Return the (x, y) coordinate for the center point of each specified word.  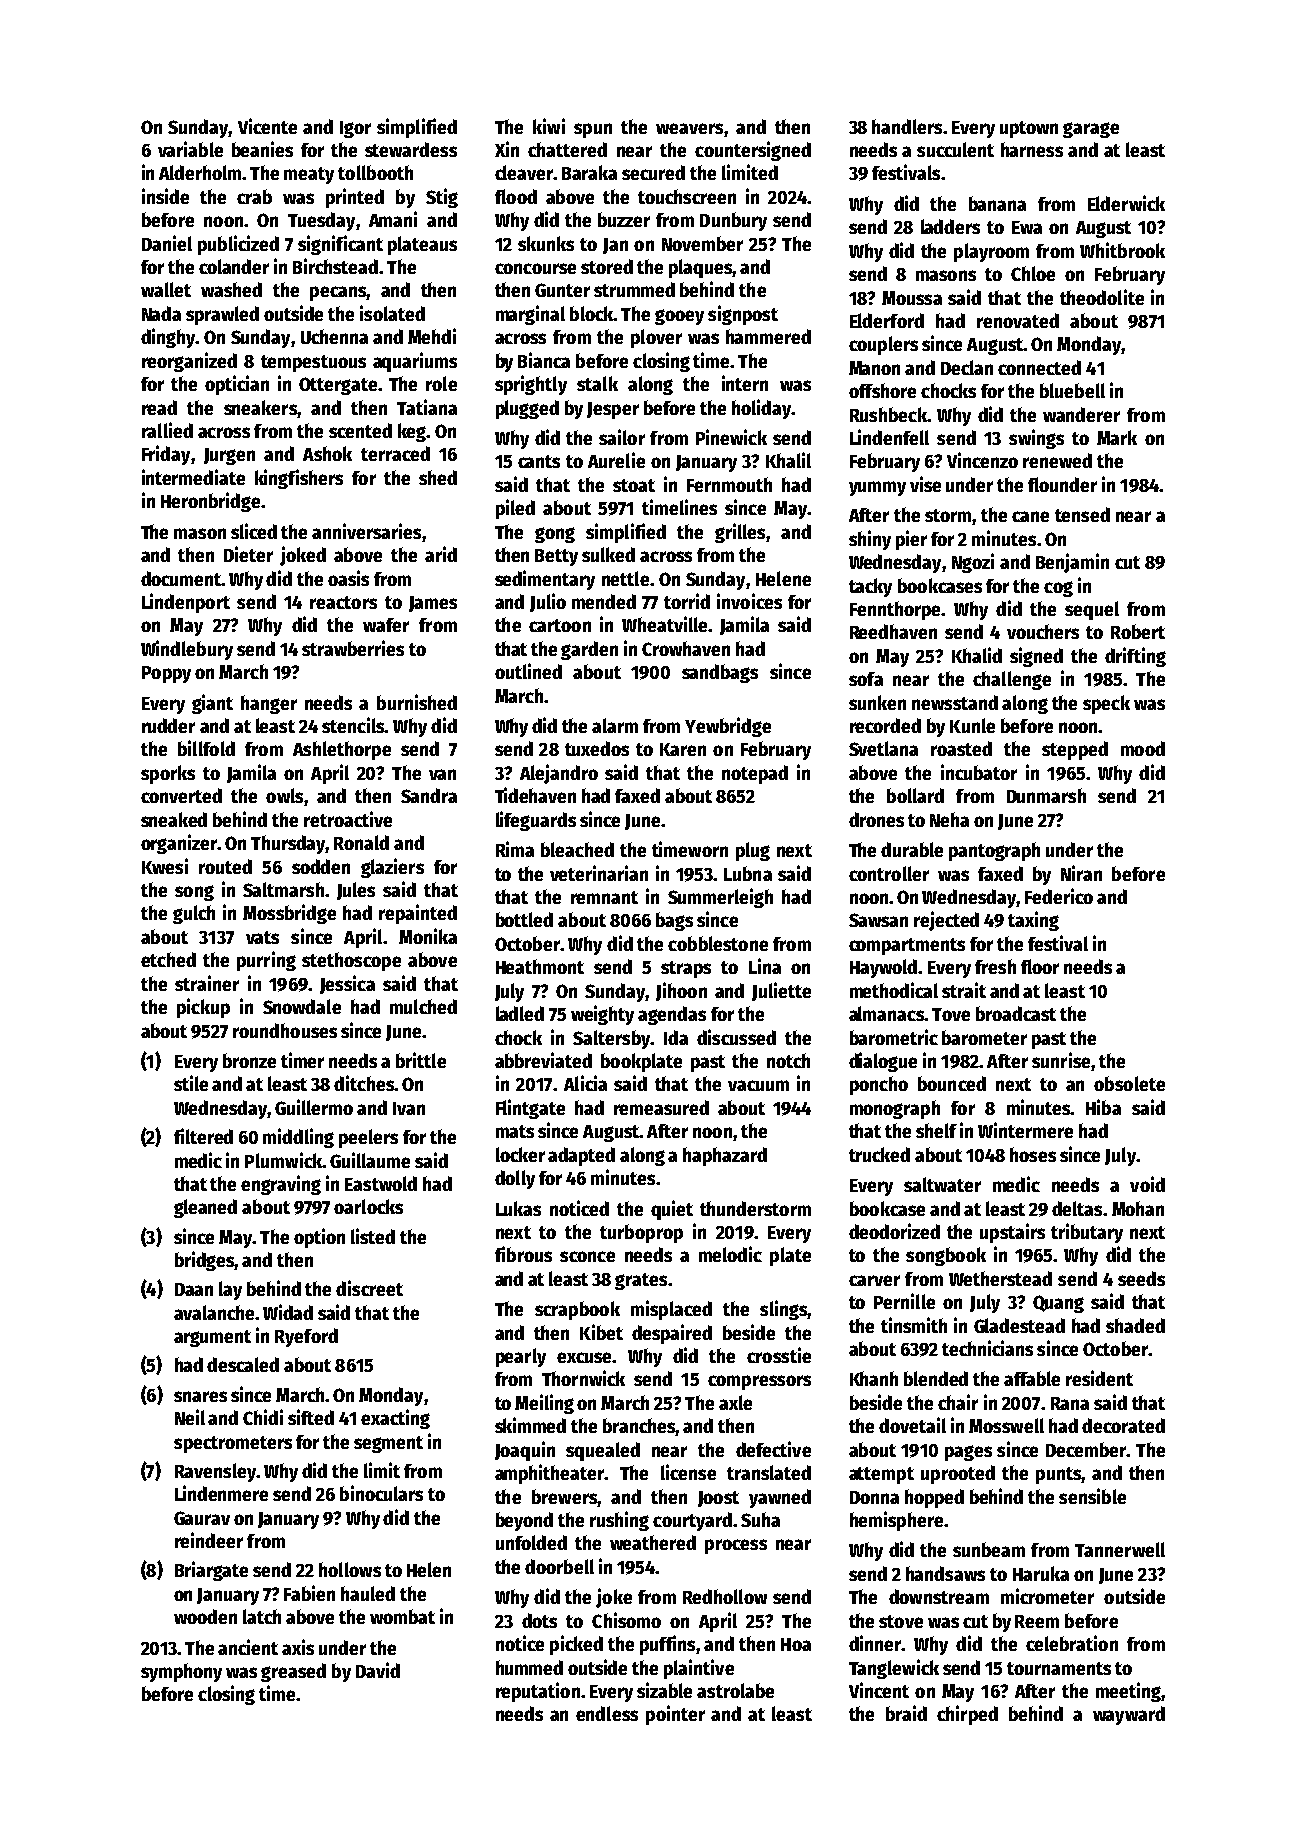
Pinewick (731, 437)
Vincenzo (982, 460)
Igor (355, 129)
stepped (1075, 750)
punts (1058, 1475)
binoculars (381, 1493)
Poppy (166, 674)
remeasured (661, 1107)
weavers (689, 128)
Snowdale (302, 1006)
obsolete (1129, 1083)
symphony (181, 1672)
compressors (759, 1382)
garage (1091, 130)
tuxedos (597, 748)
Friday (166, 455)
